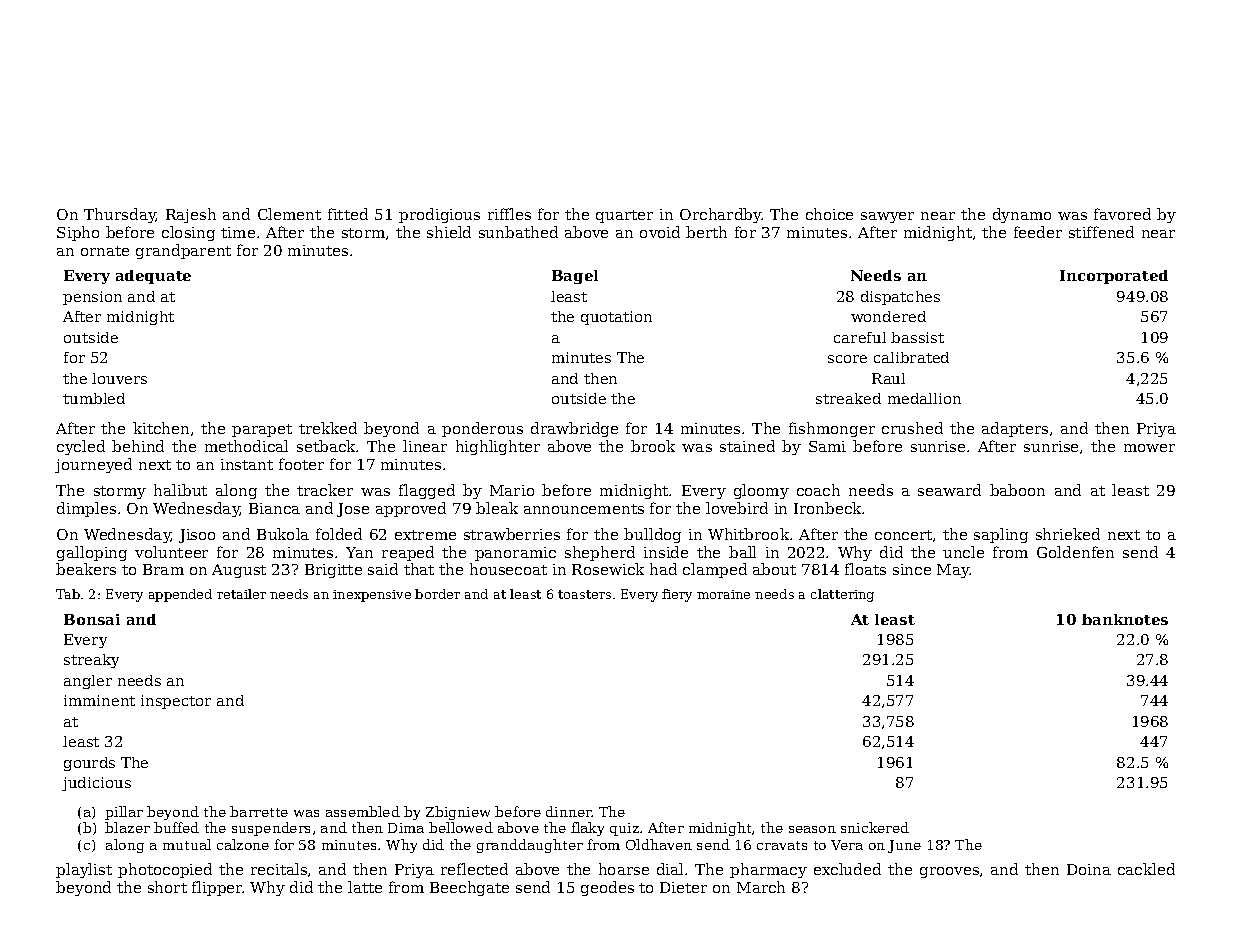 This screenshot has width=1233, height=952. I want to click on tumbled, so click(94, 398).
